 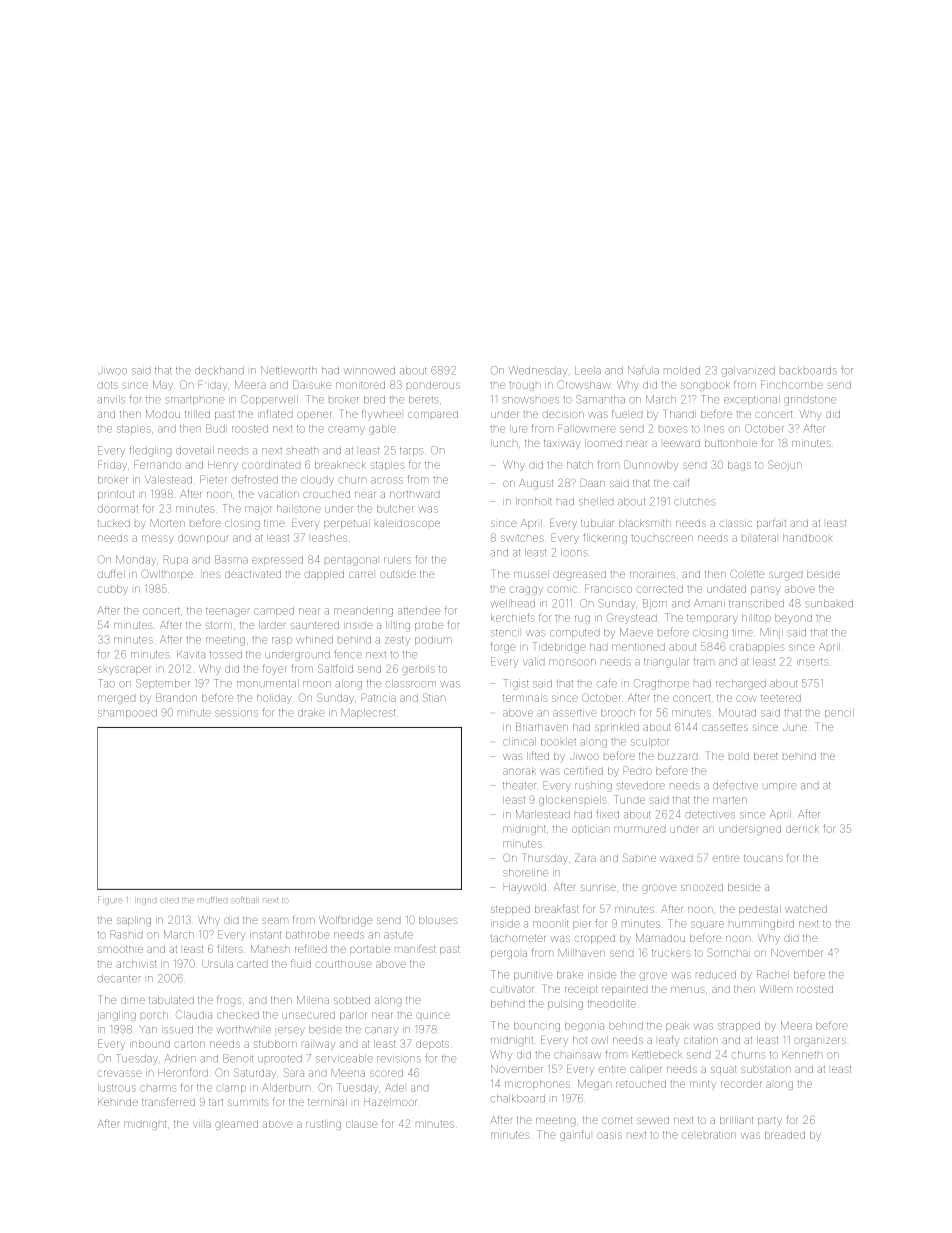 I want to click on drake, so click(x=311, y=713).
